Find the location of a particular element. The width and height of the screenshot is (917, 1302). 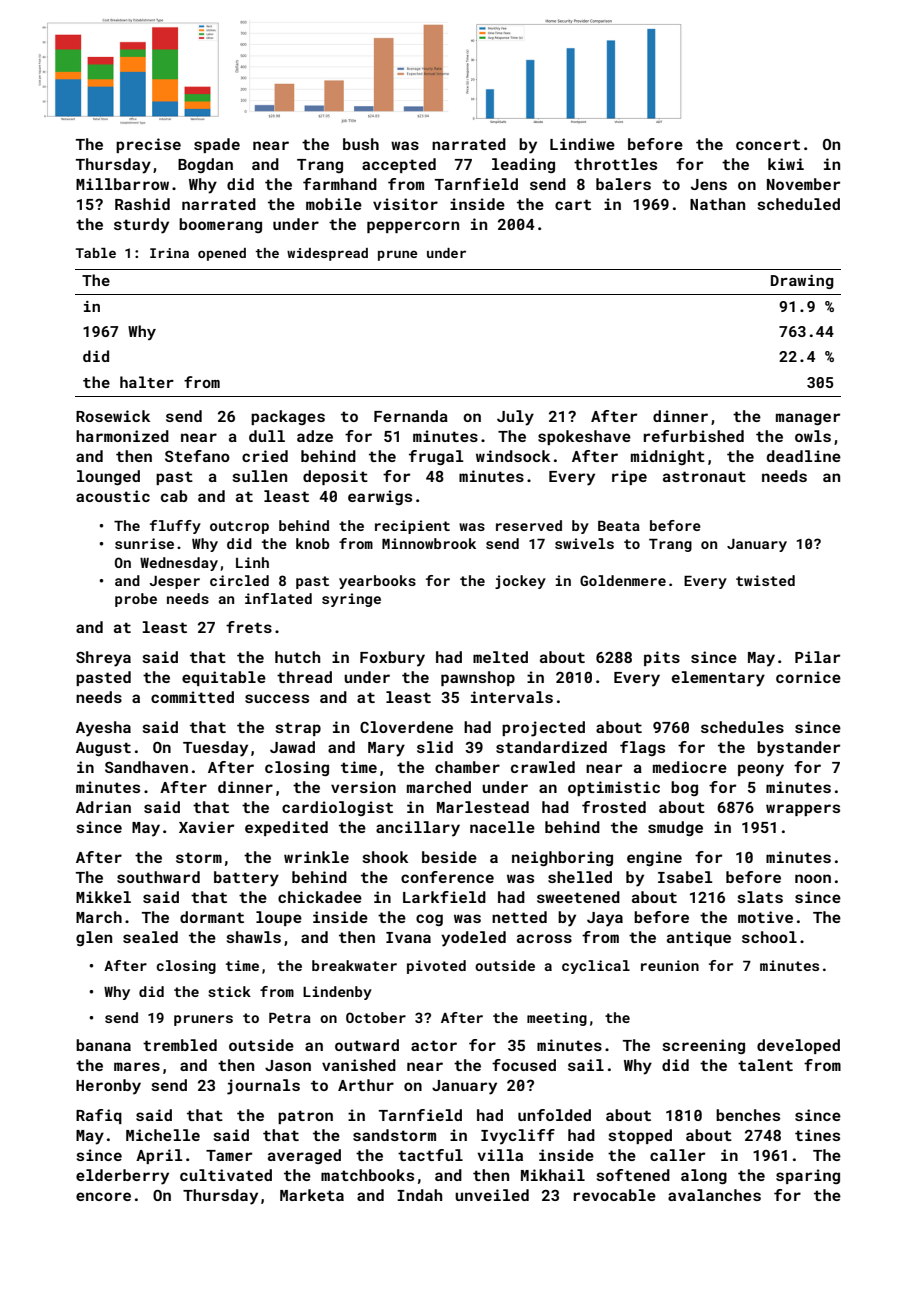

netted is located at coordinates (519, 917).
